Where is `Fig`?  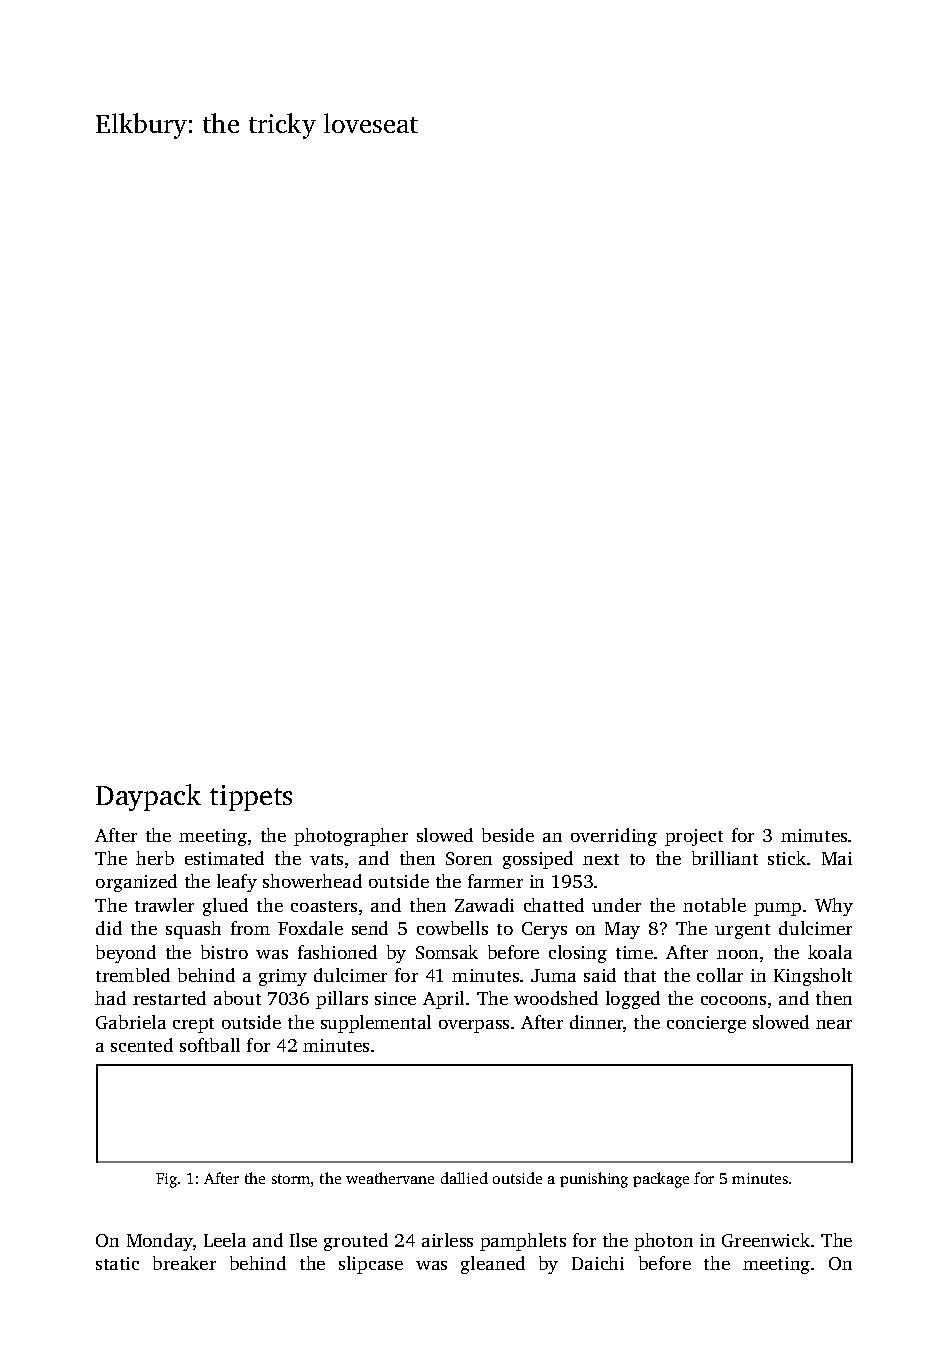
Fig is located at coordinates (166, 1180).
